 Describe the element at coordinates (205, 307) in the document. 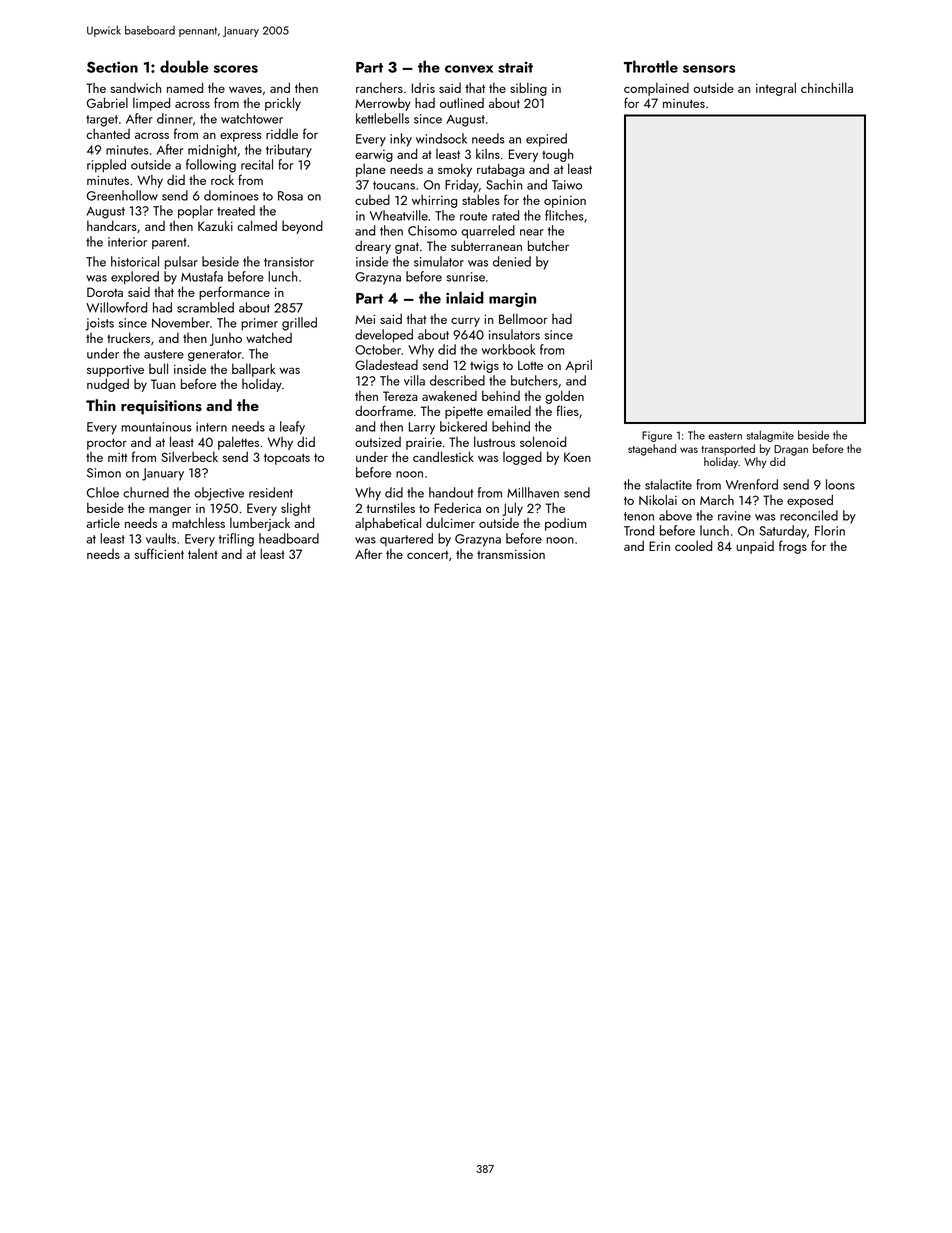

I see `scrambled` at that location.
